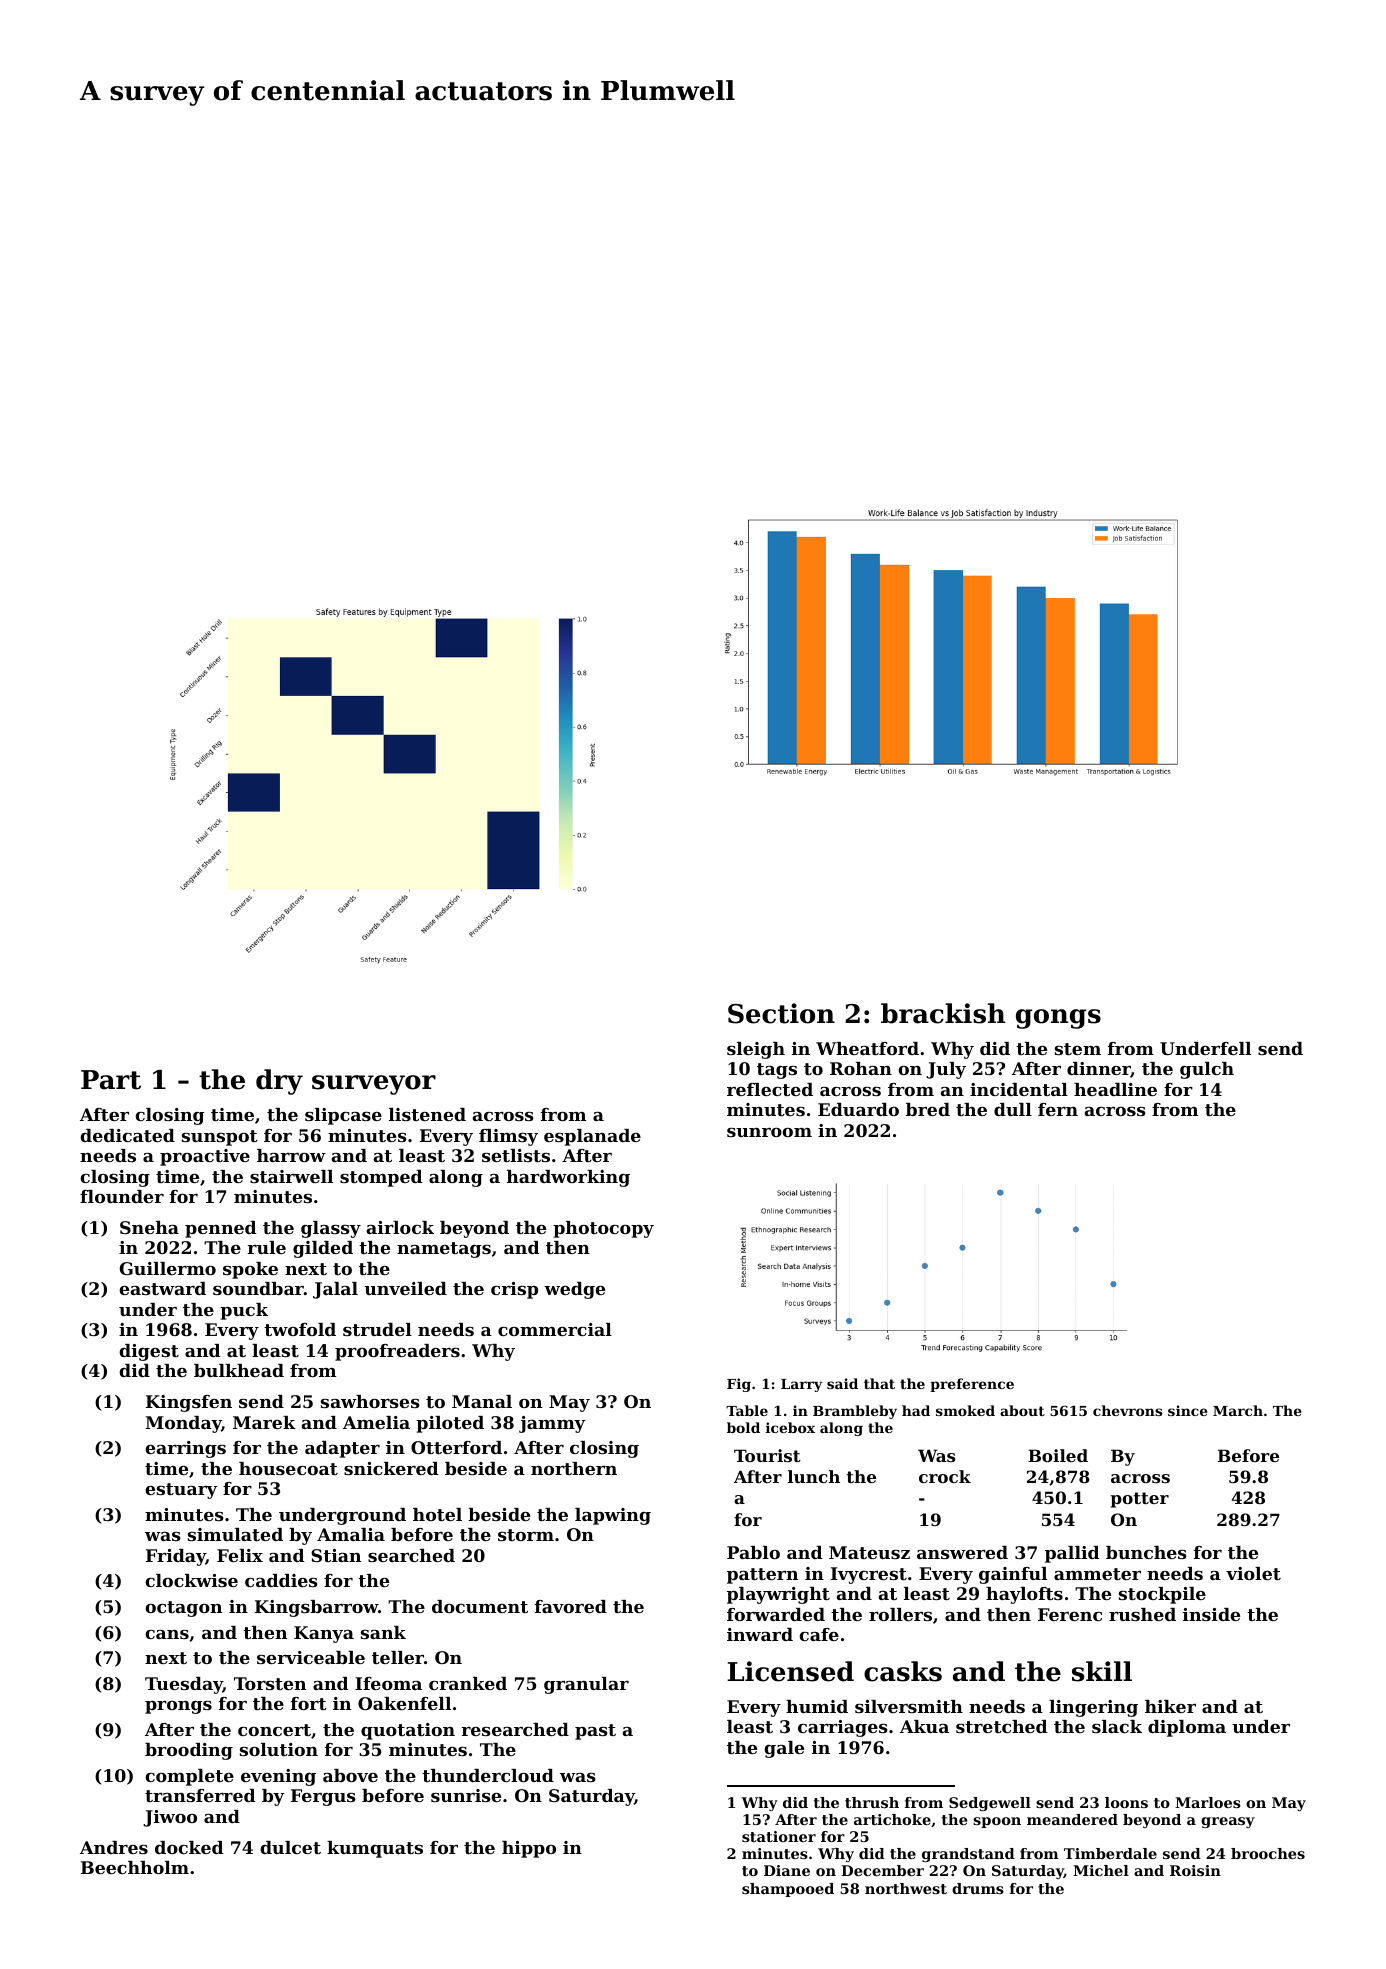 The height and width of the screenshot is (1969, 1386). Describe the element at coordinates (178, 1707) in the screenshot. I see `prongs` at that location.
